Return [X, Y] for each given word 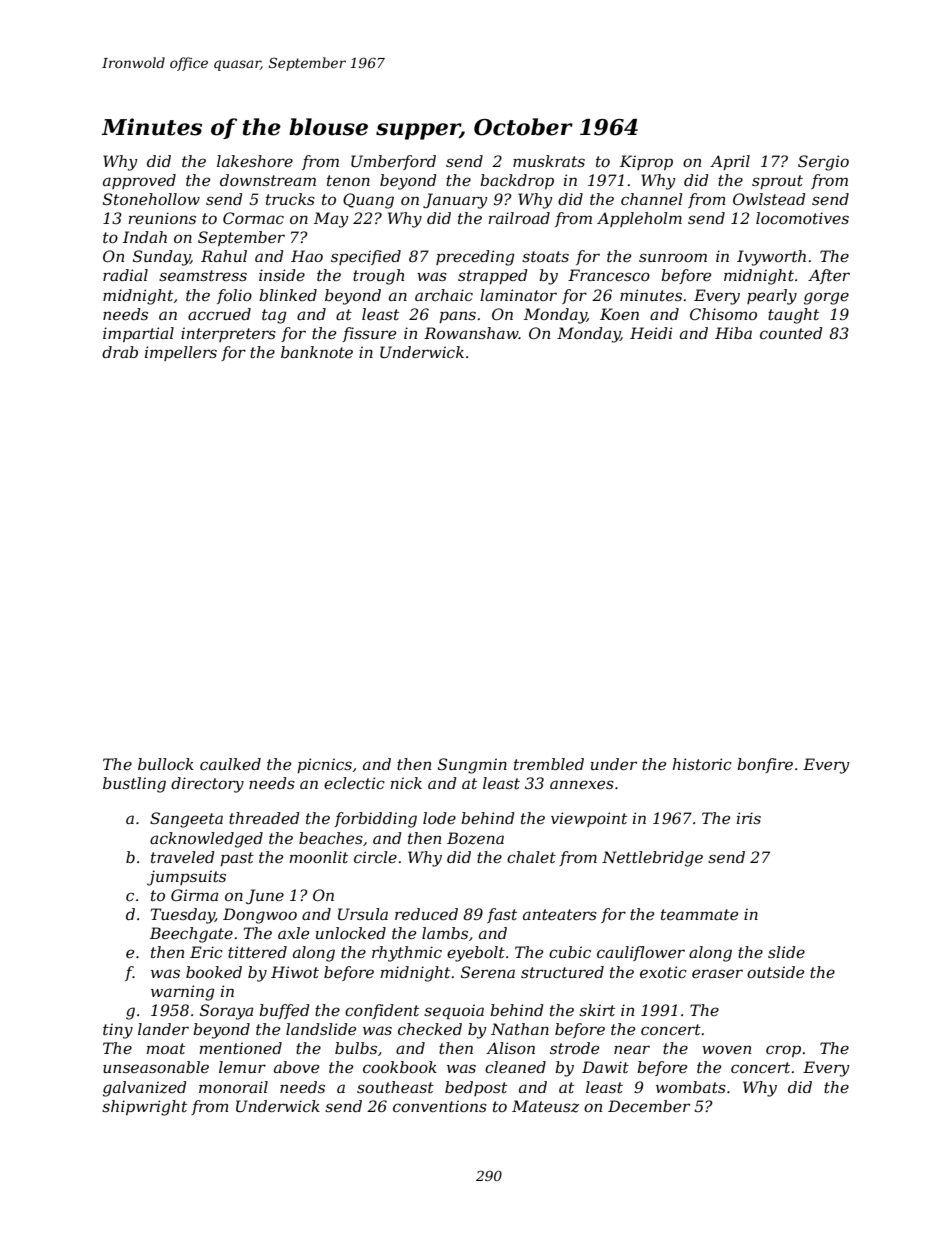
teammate [699, 914]
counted [791, 333]
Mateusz [545, 1106]
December [649, 1106]
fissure [369, 334]
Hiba [733, 333]
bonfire [765, 765]
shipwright [144, 1108]
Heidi [651, 333]
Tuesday [183, 916]
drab [120, 352]
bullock [166, 764]
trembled [549, 764]
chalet [531, 857]
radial [125, 275]
